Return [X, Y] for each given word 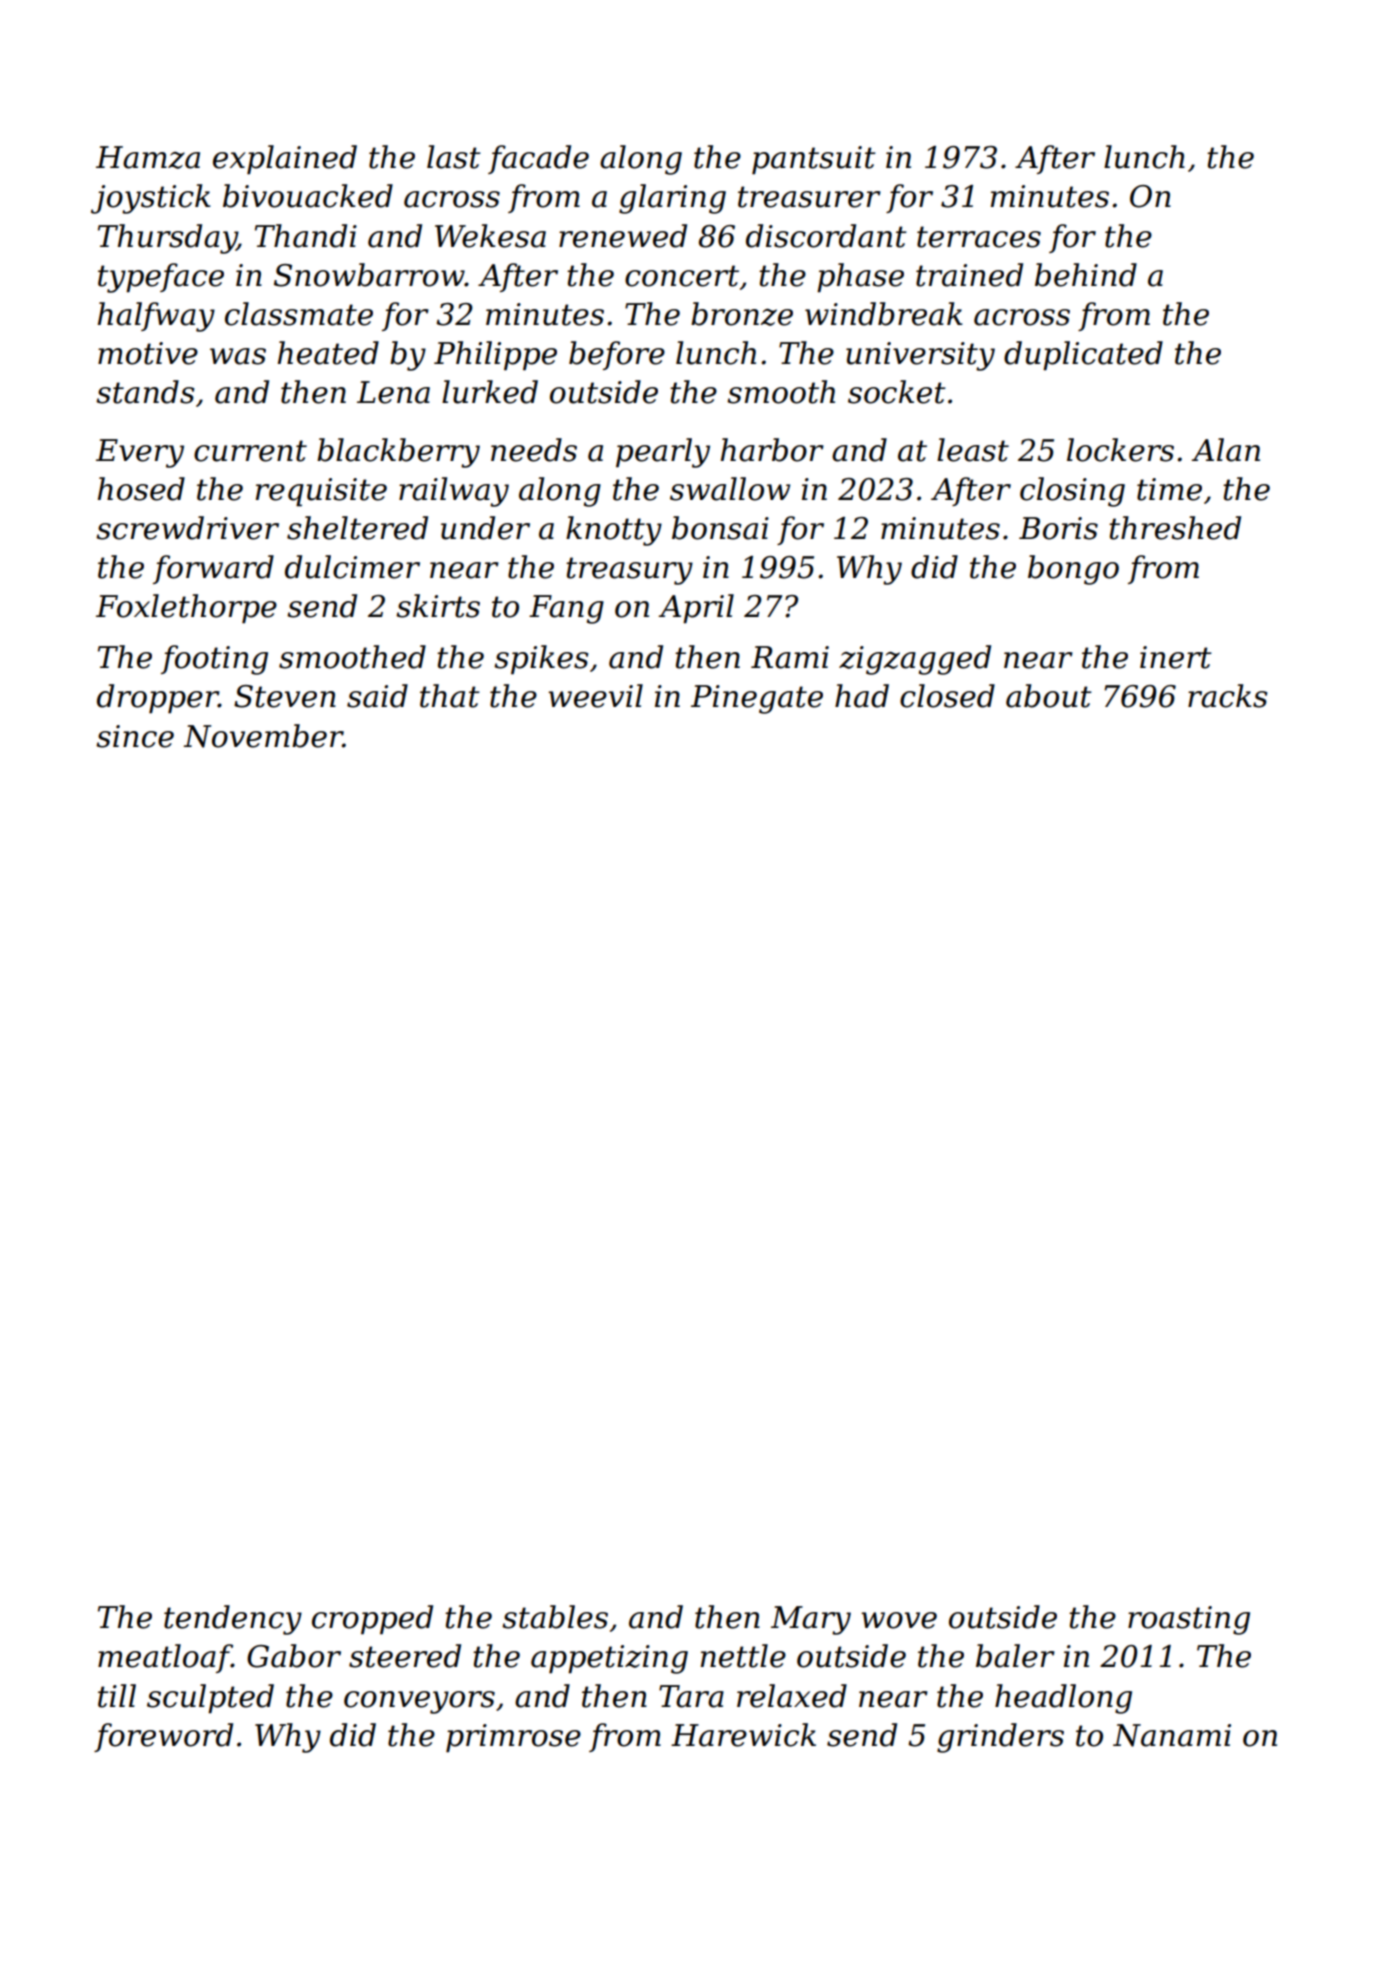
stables [555, 1617]
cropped [372, 1620]
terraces [979, 237]
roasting [1189, 1620]
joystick [151, 199]
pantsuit [814, 160]
